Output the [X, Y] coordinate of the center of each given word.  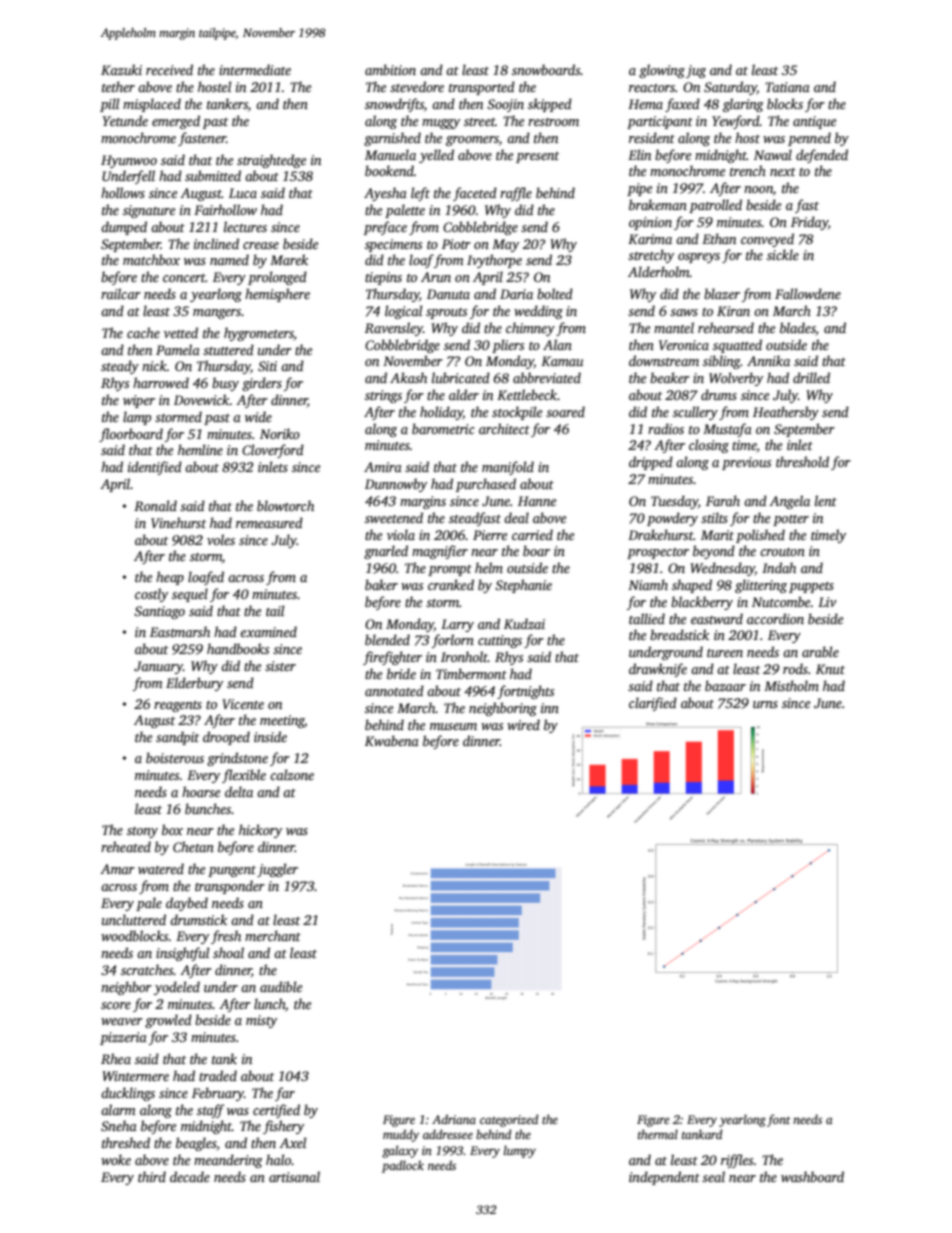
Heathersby [786, 413]
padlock [403, 1166]
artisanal [294, 1176]
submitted [213, 175]
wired [523, 724]
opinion [650, 223]
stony [142, 832]
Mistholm [791, 685]
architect [504, 428]
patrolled [715, 206]
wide [258, 416]
